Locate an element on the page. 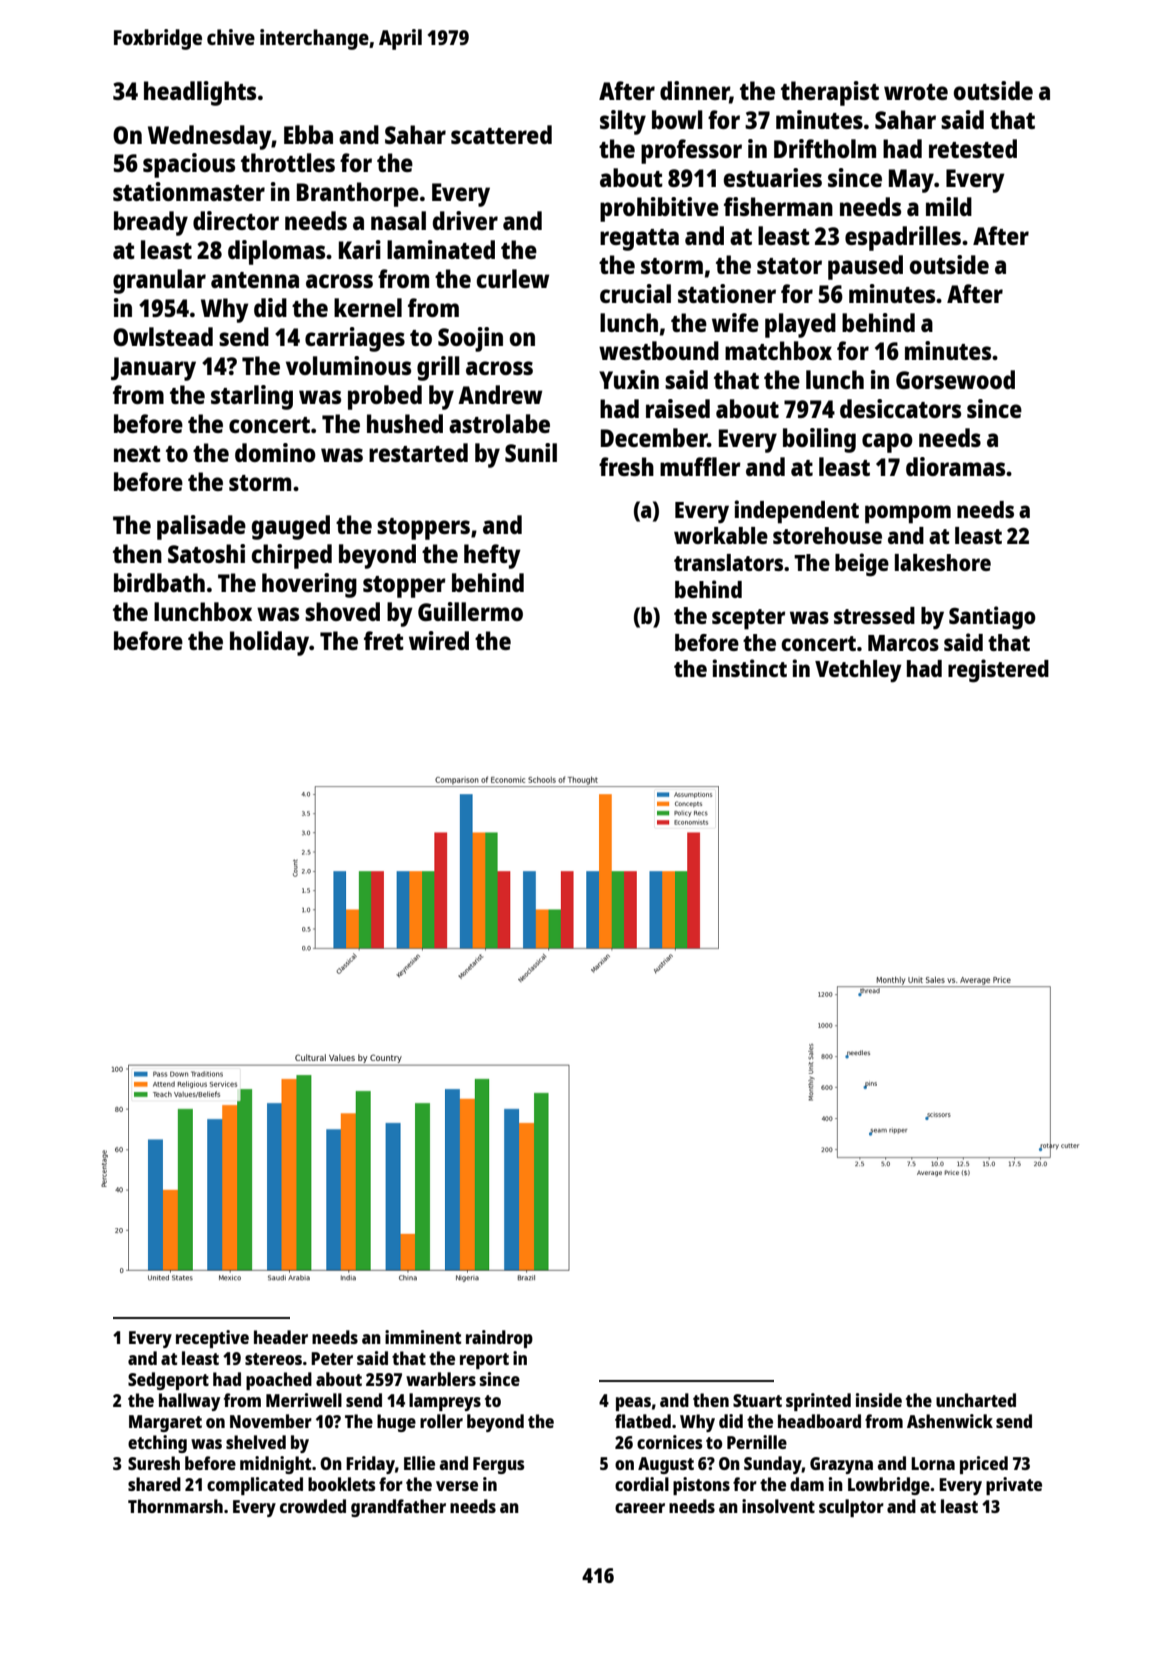 This image has width=1165, height=1654. hovering is located at coordinates (309, 585).
